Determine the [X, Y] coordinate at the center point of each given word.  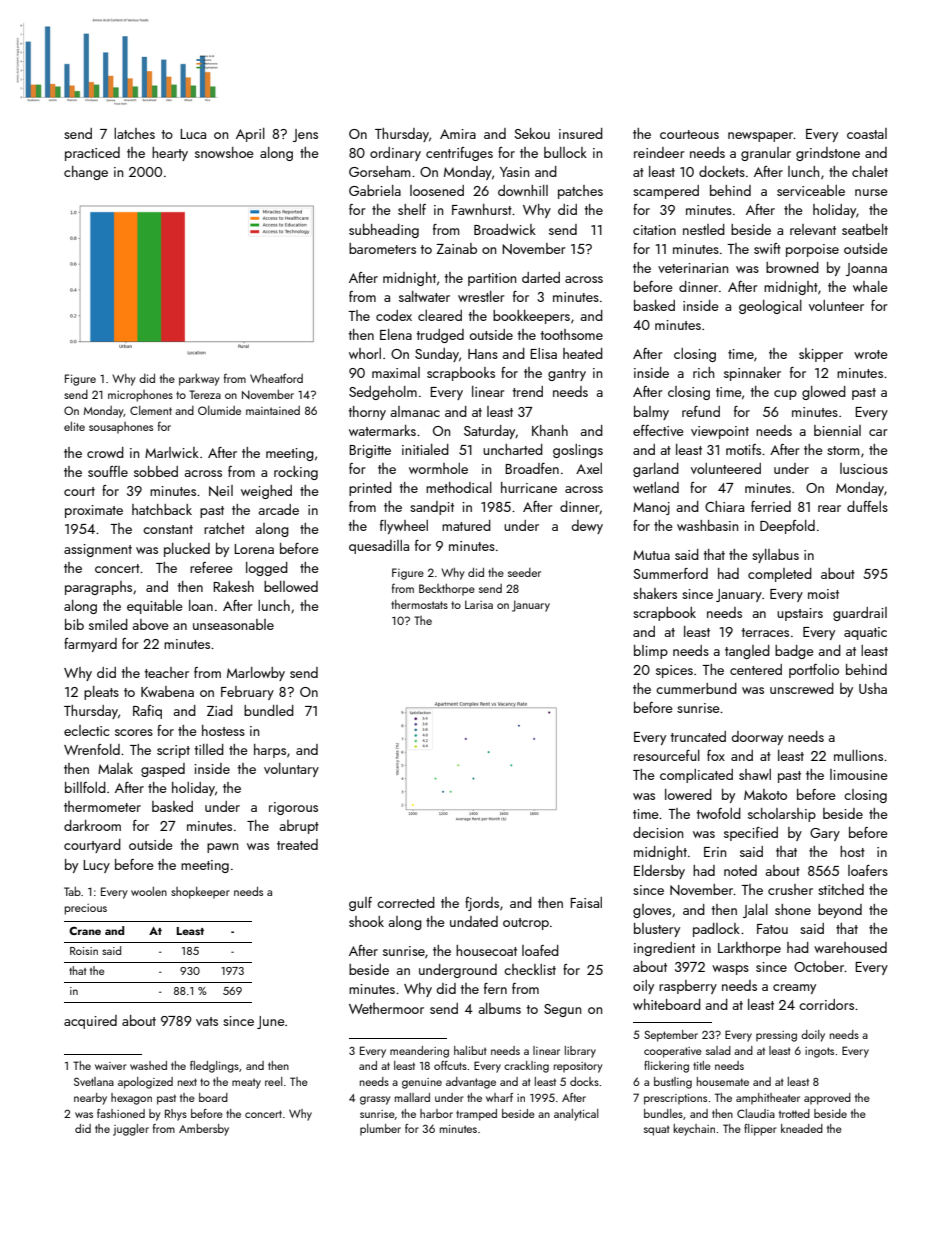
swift [767, 248]
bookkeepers [531, 317]
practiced [92, 154]
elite [74, 426]
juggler [131, 1130]
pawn [222, 848]
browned [792, 267]
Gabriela [375, 190]
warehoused [850, 947]
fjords [482, 904]
